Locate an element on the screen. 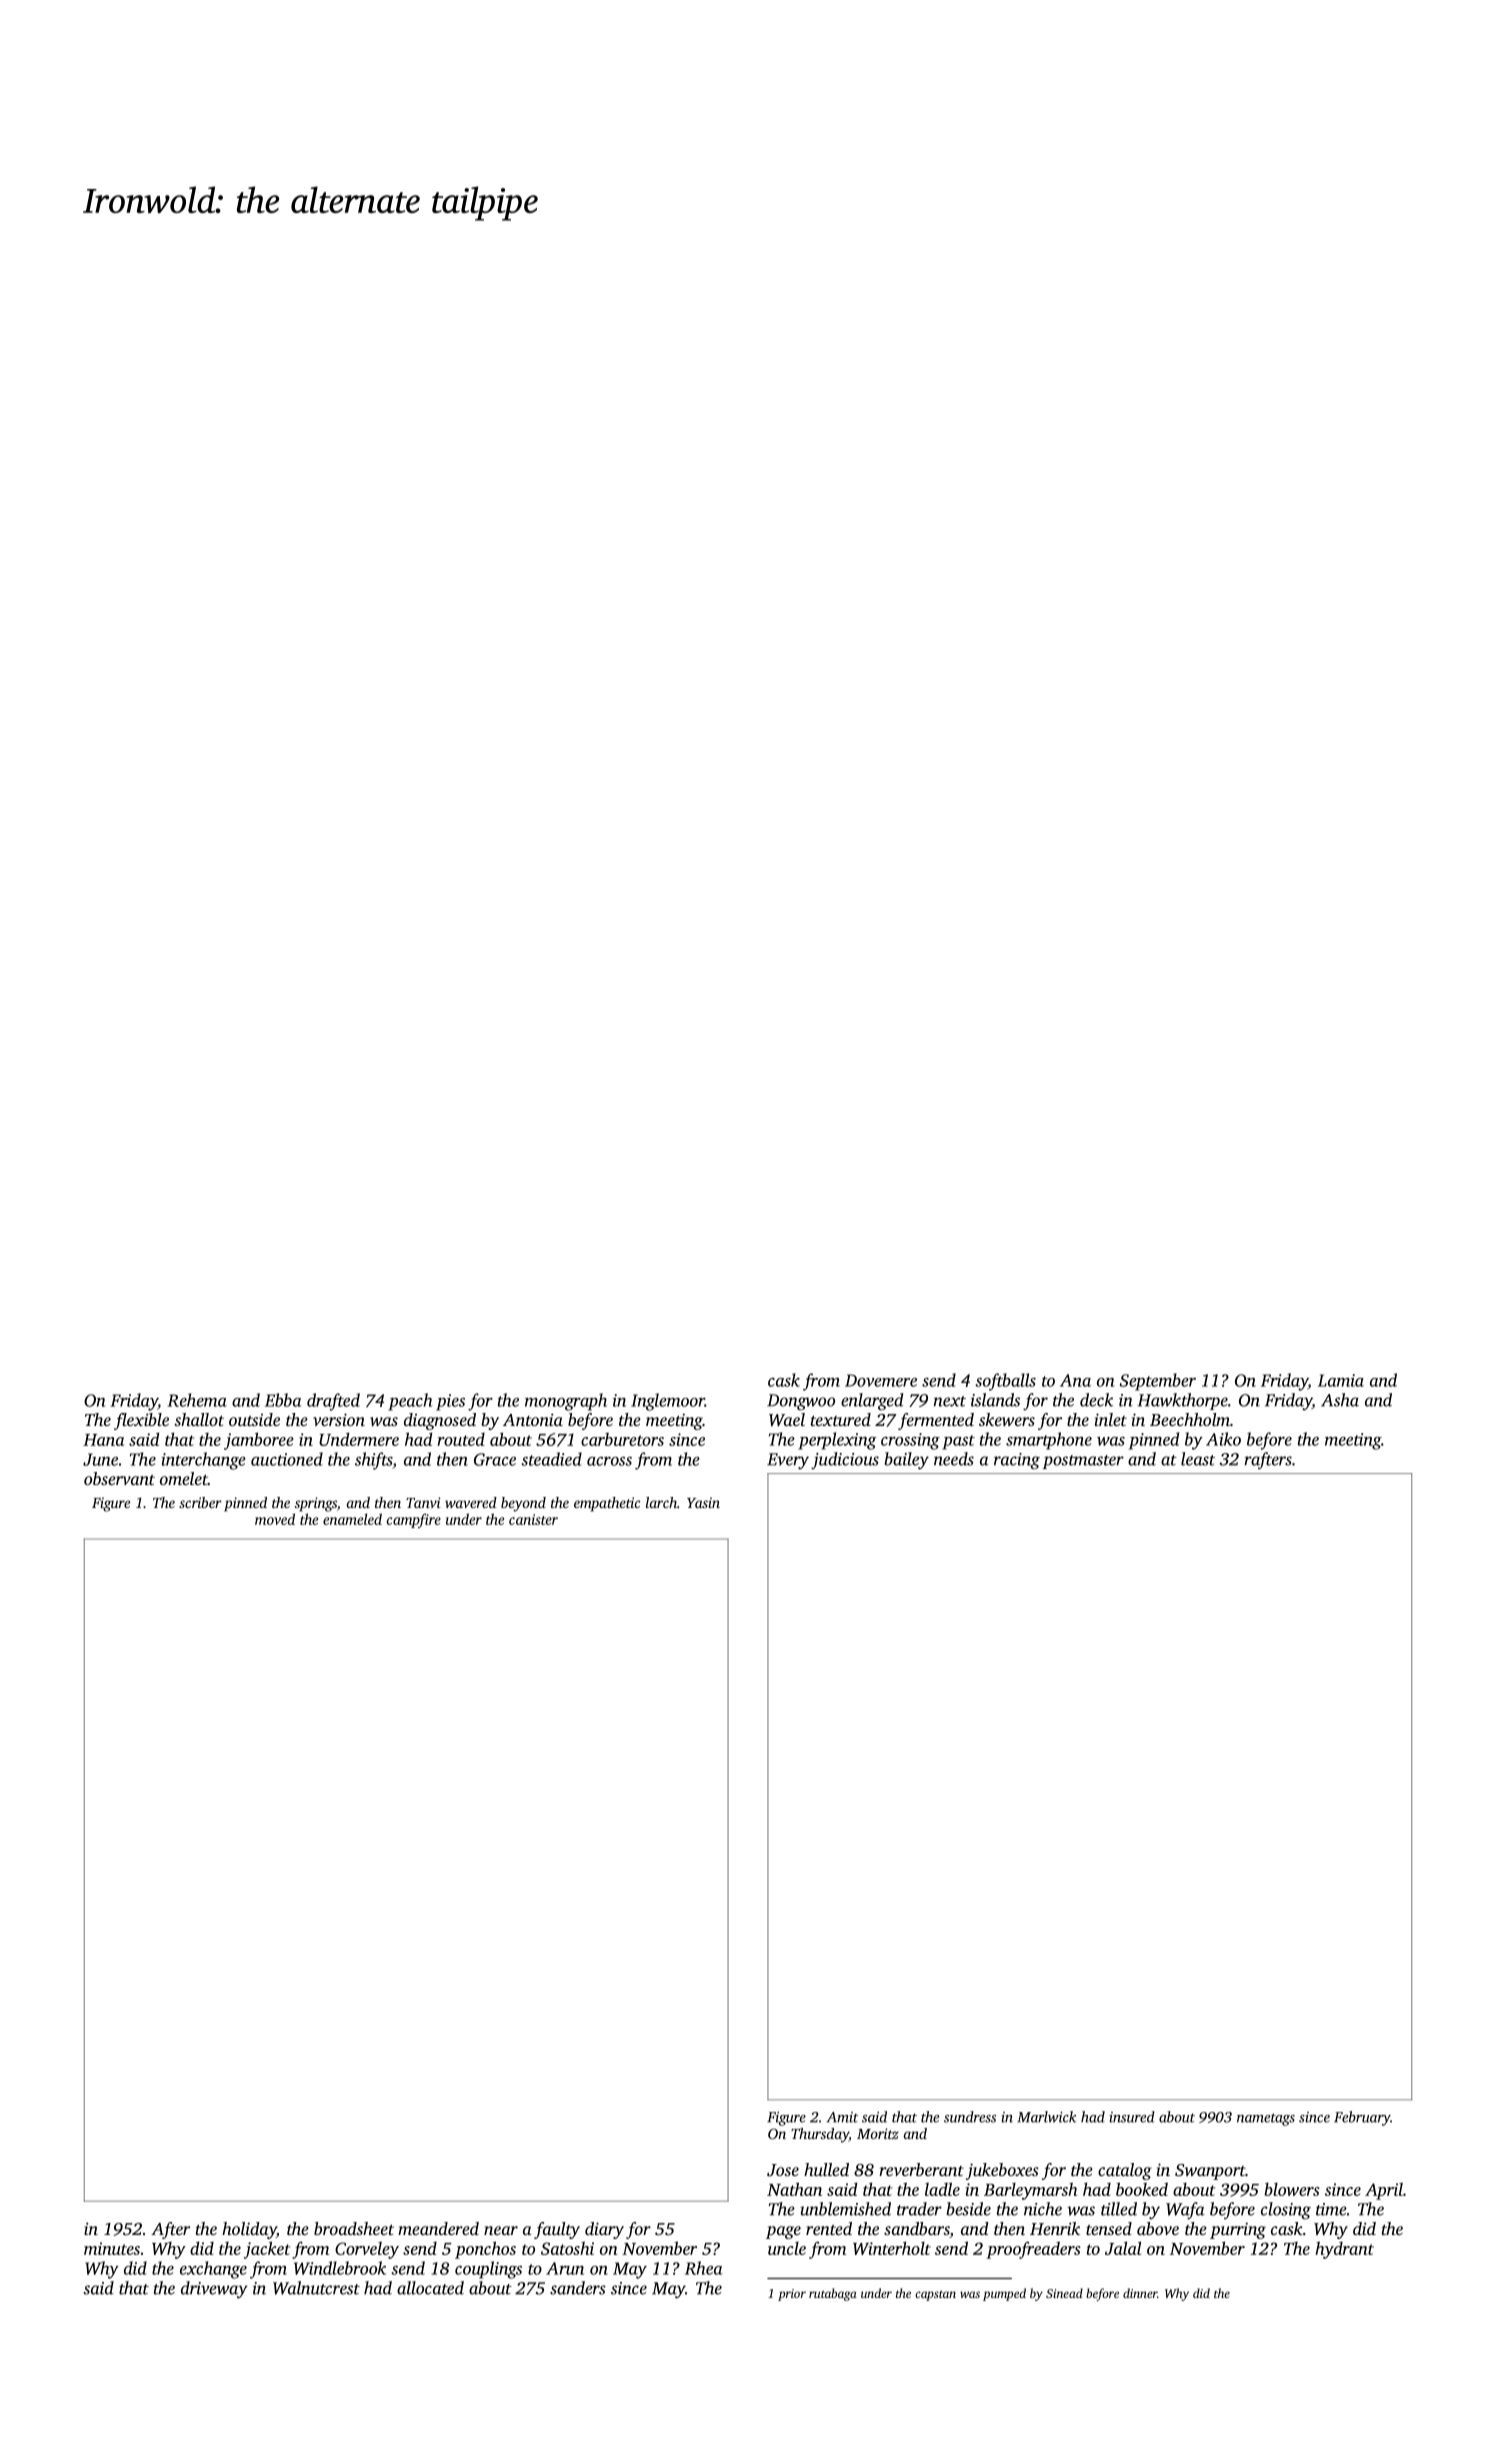 The image size is (1496, 2464). least is located at coordinates (1198, 1459).
